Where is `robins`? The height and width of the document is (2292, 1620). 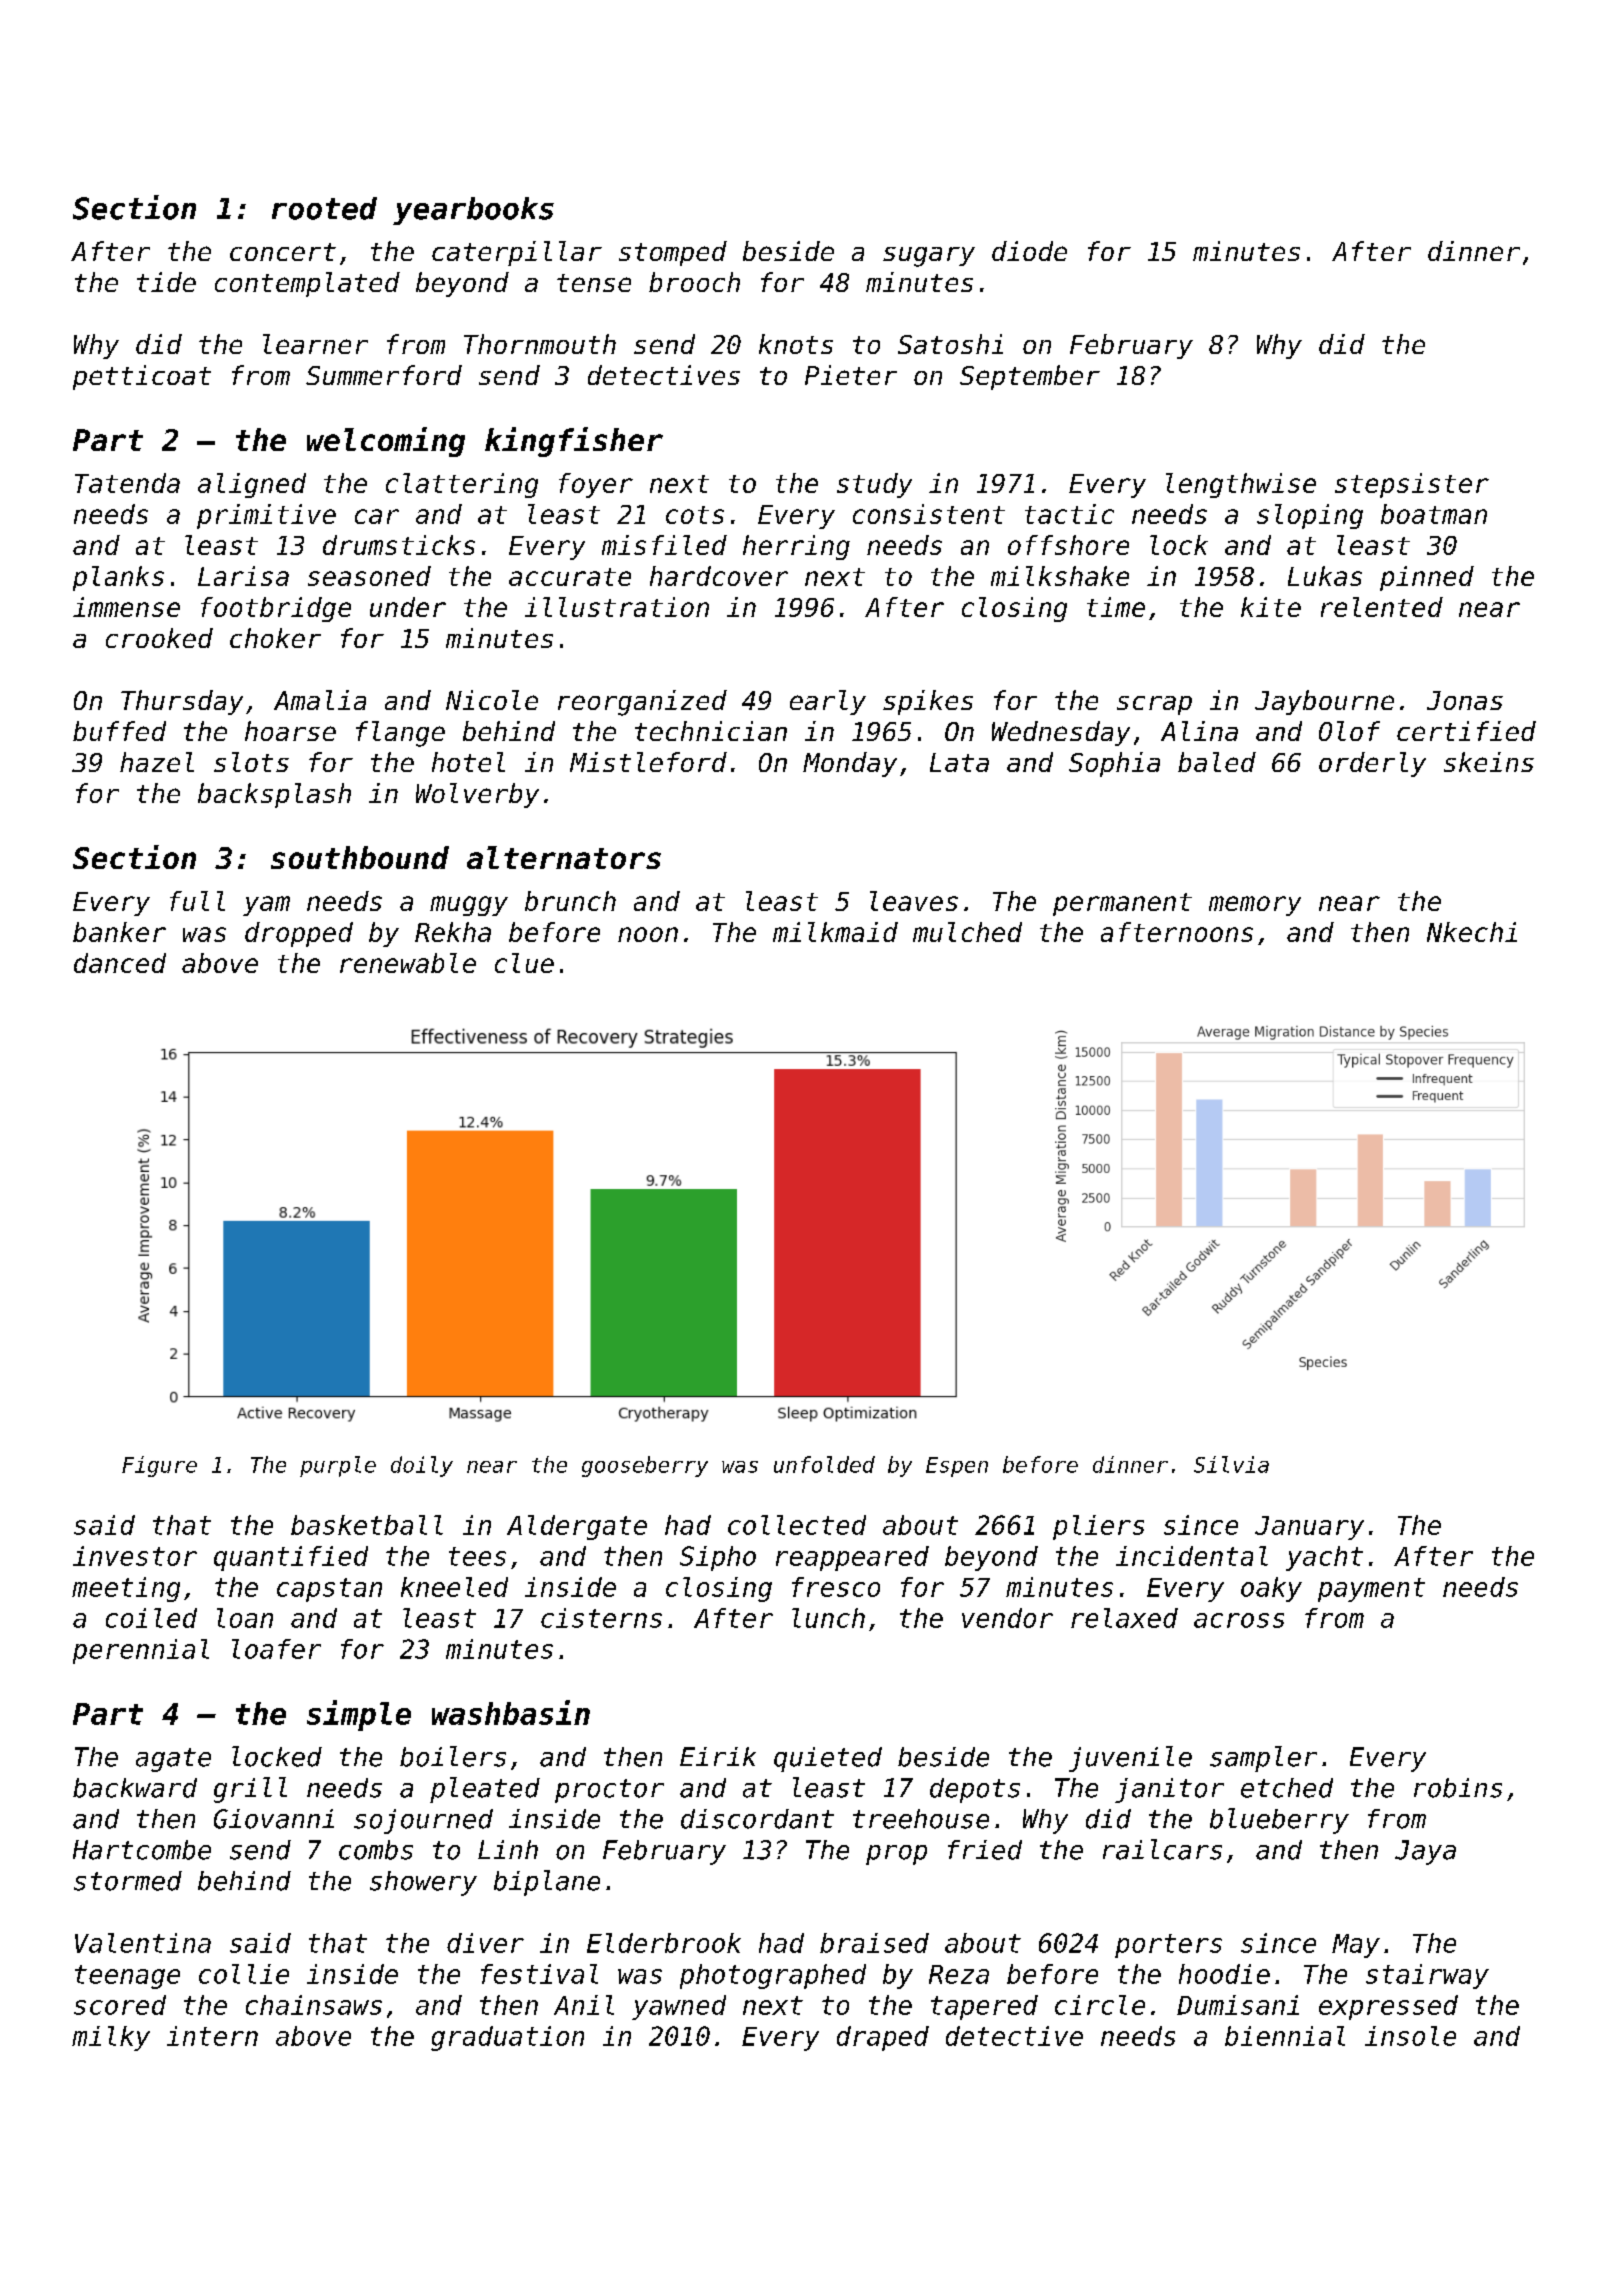
robins is located at coordinates (1458, 1788).
